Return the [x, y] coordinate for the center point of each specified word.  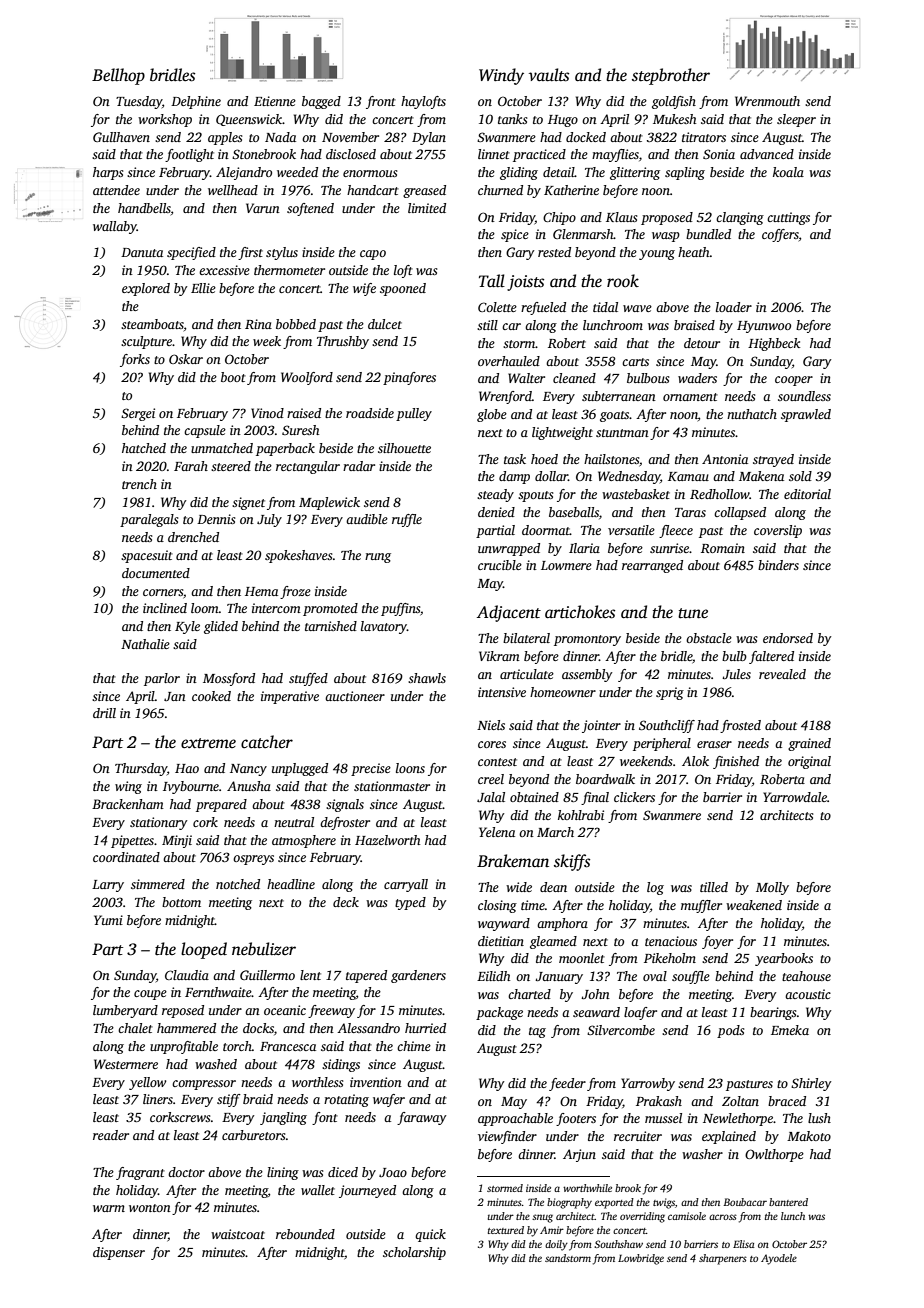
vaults [549, 75]
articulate [527, 674]
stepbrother [671, 76]
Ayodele [779, 1259]
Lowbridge [641, 1259]
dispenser [119, 1253]
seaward [596, 1012]
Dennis [216, 519]
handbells [144, 208]
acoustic [808, 994]
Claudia [187, 975]
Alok [695, 761]
